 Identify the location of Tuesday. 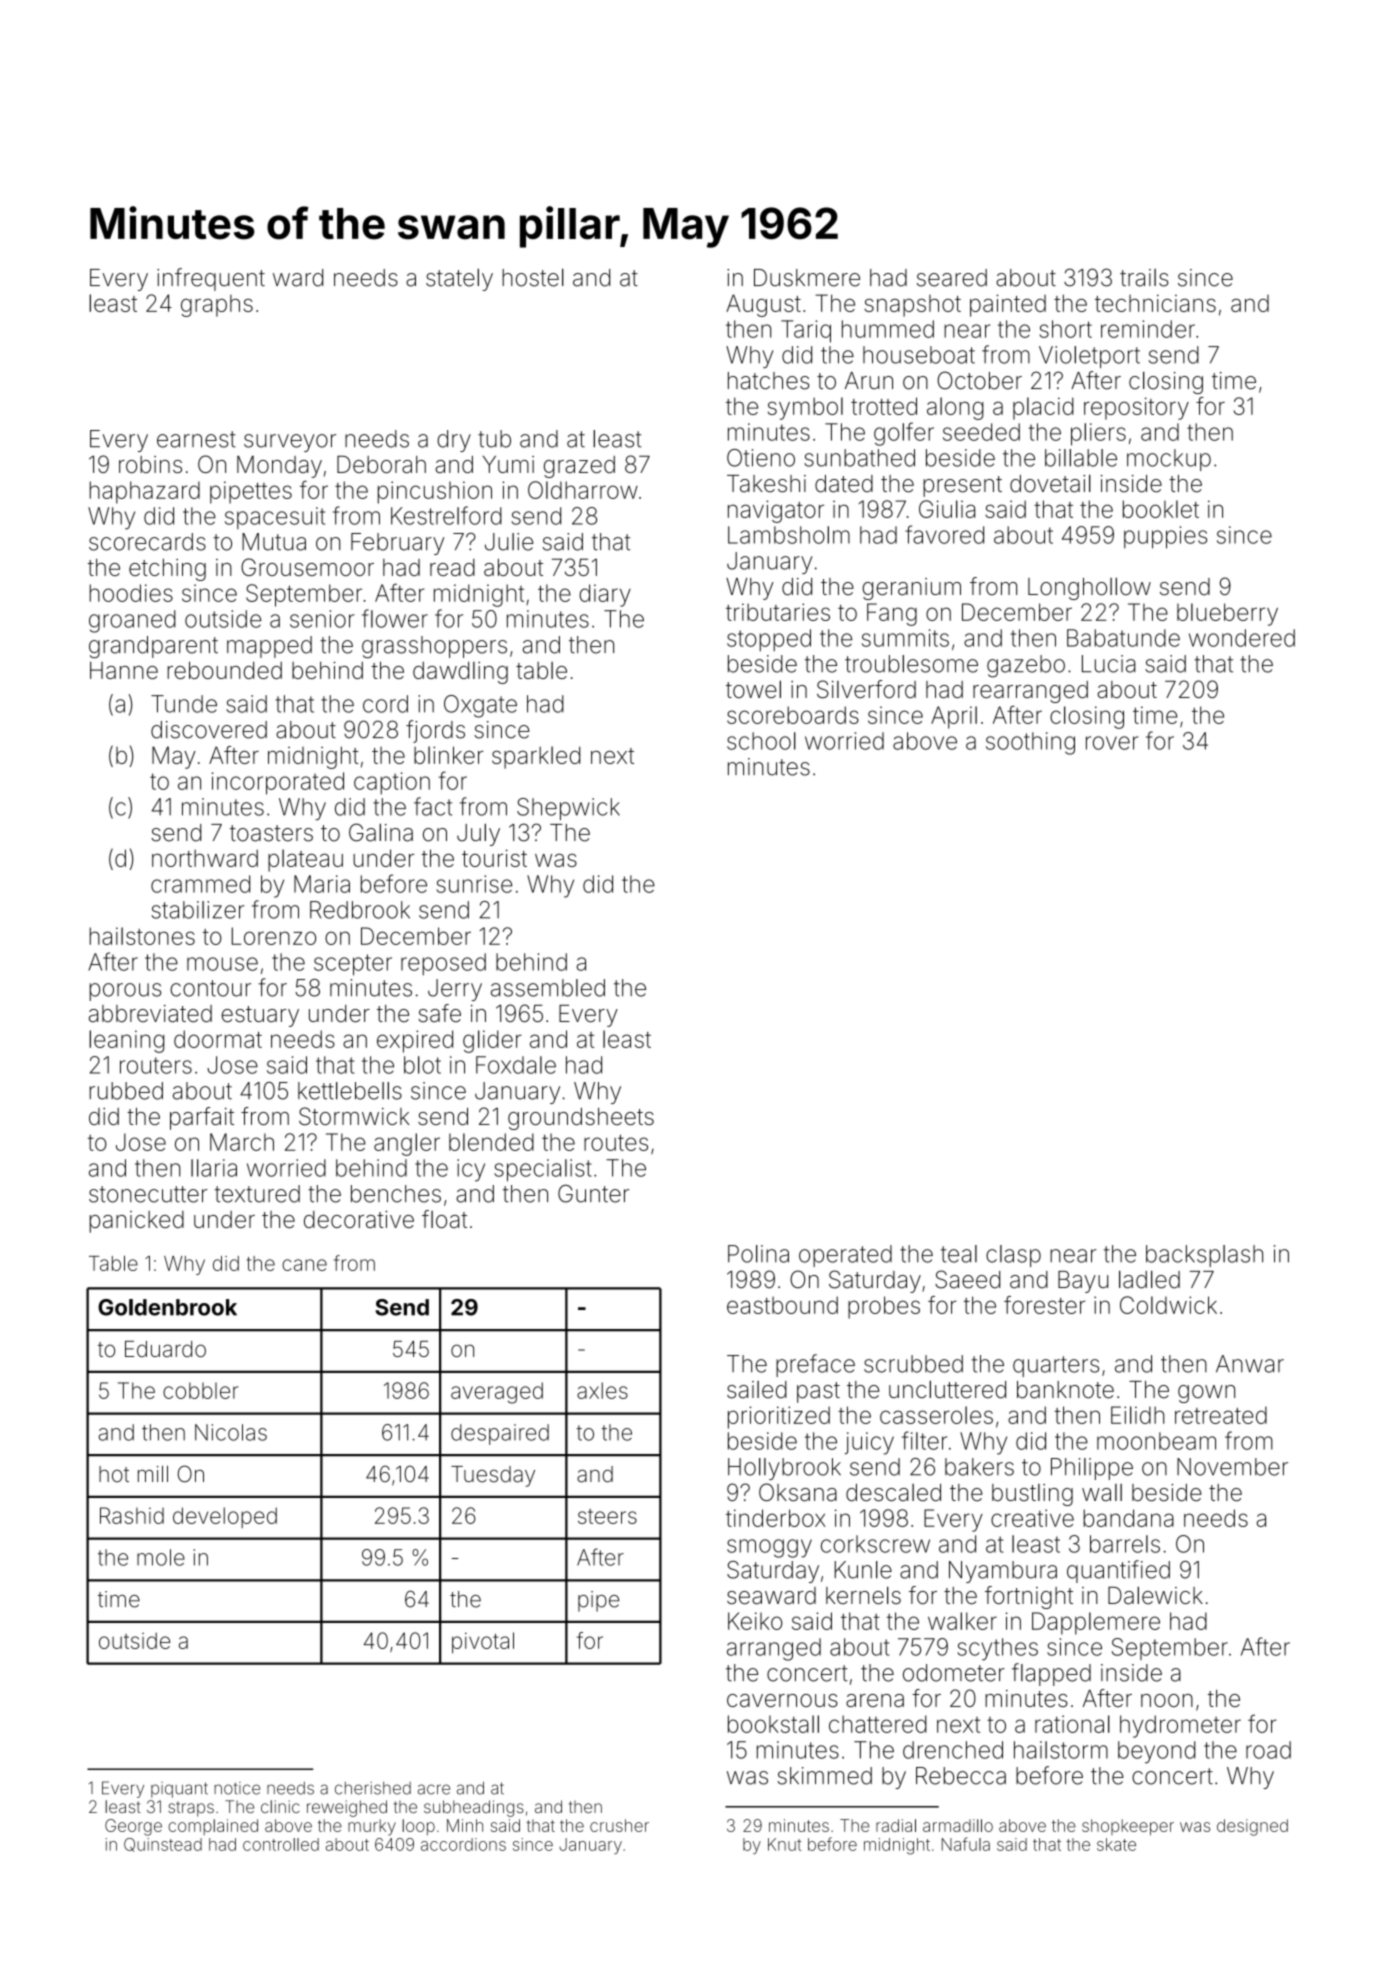
(493, 1476).
